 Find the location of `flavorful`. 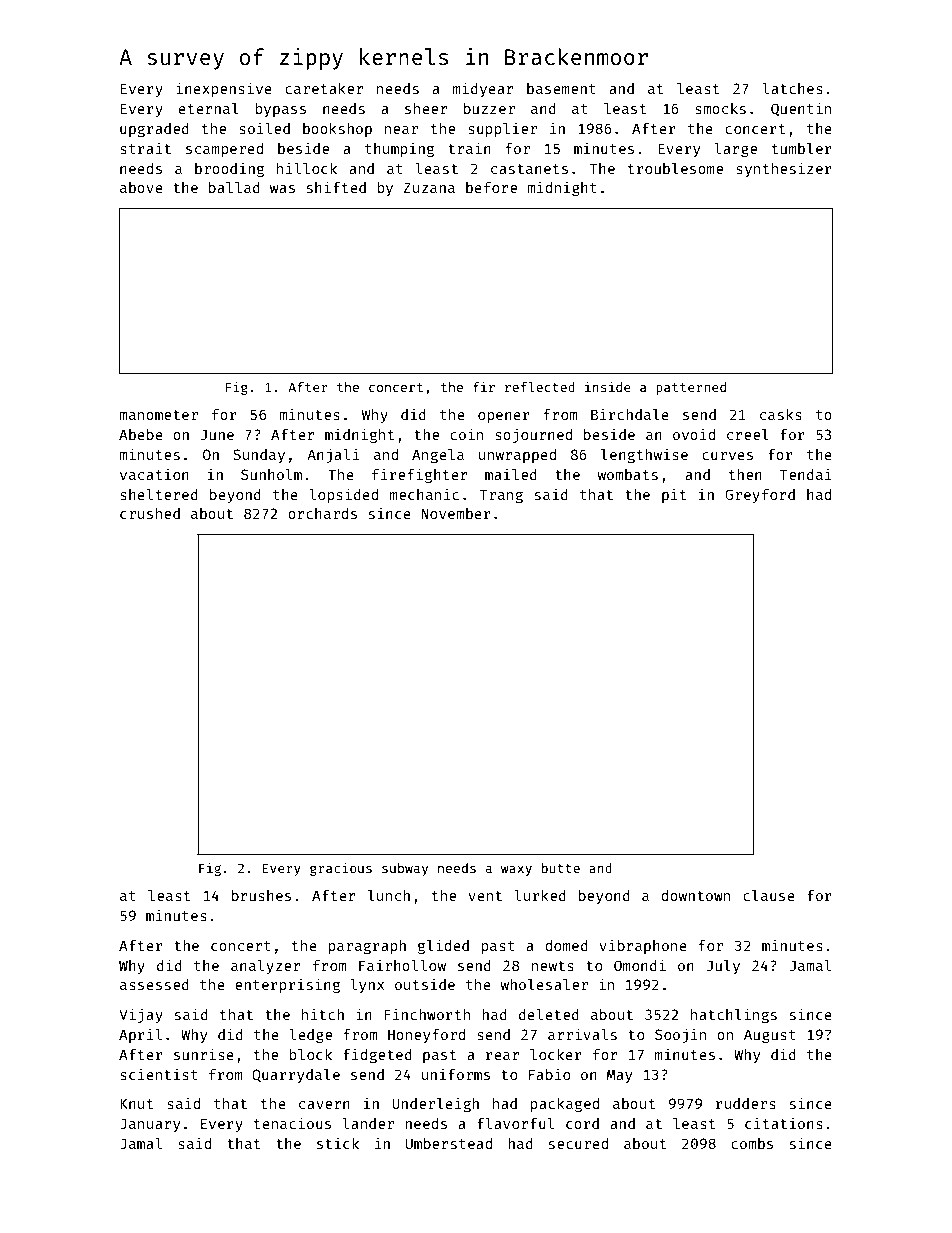

flavorful is located at coordinates (515, 1123).
